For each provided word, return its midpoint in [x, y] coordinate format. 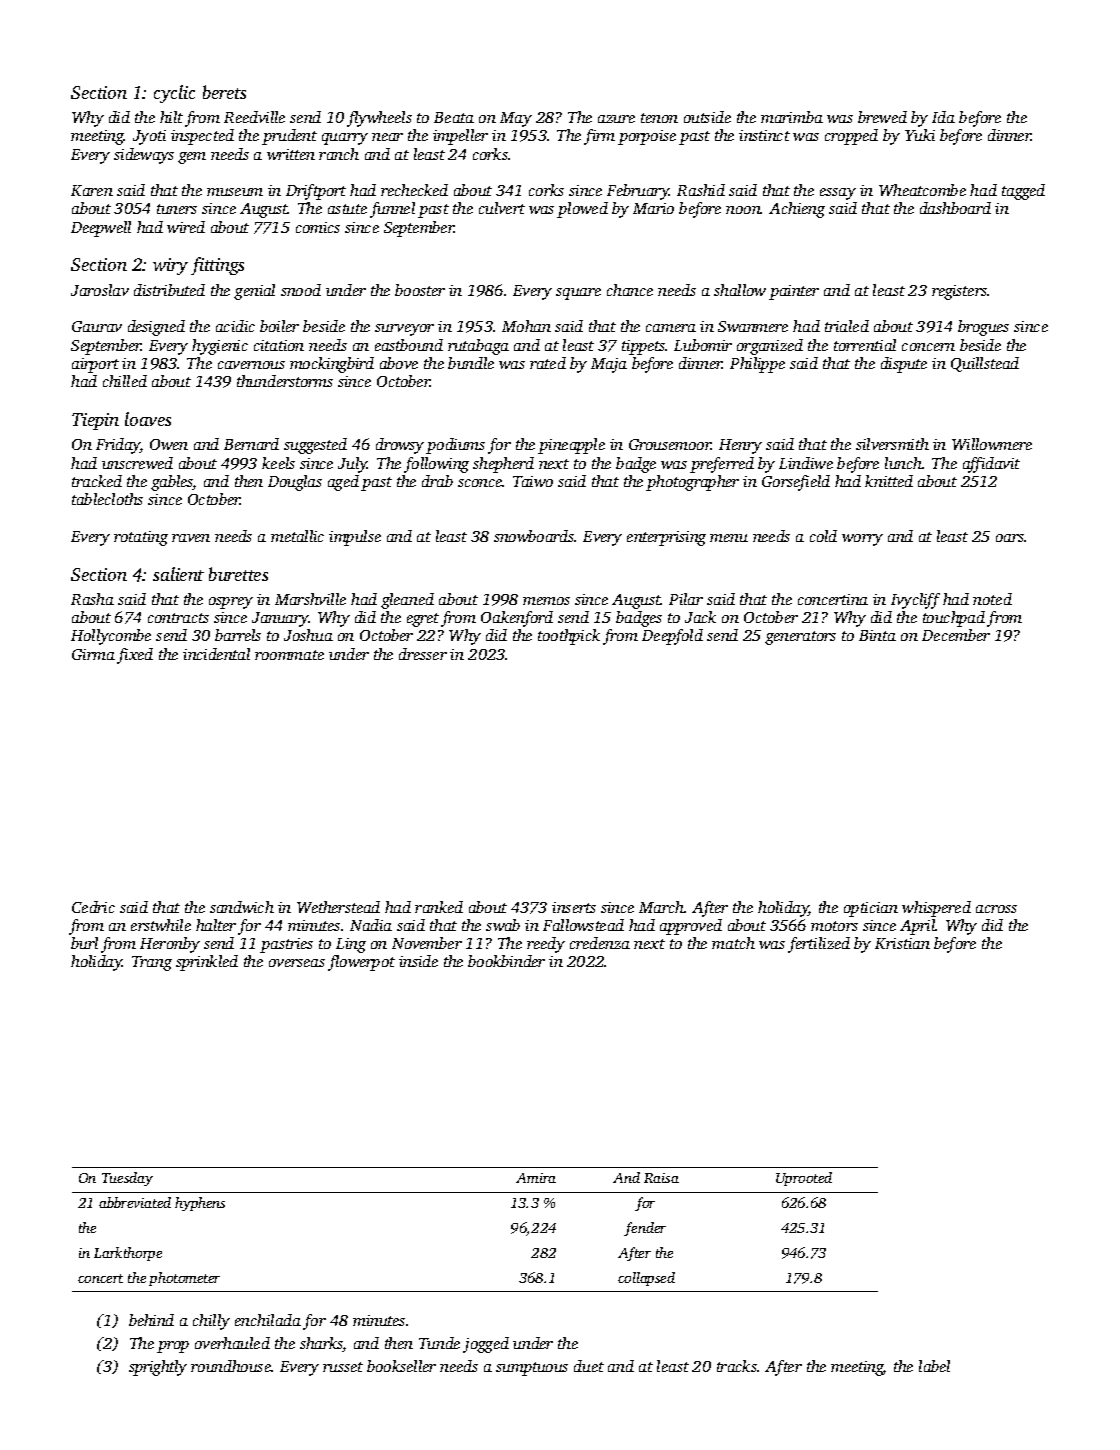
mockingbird [332, 365]
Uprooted [804, 1179]
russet [343, 1367]
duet [589, 1366]
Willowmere [992, 444]
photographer [692, 483]
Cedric [93, 907]
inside [418, 961]
